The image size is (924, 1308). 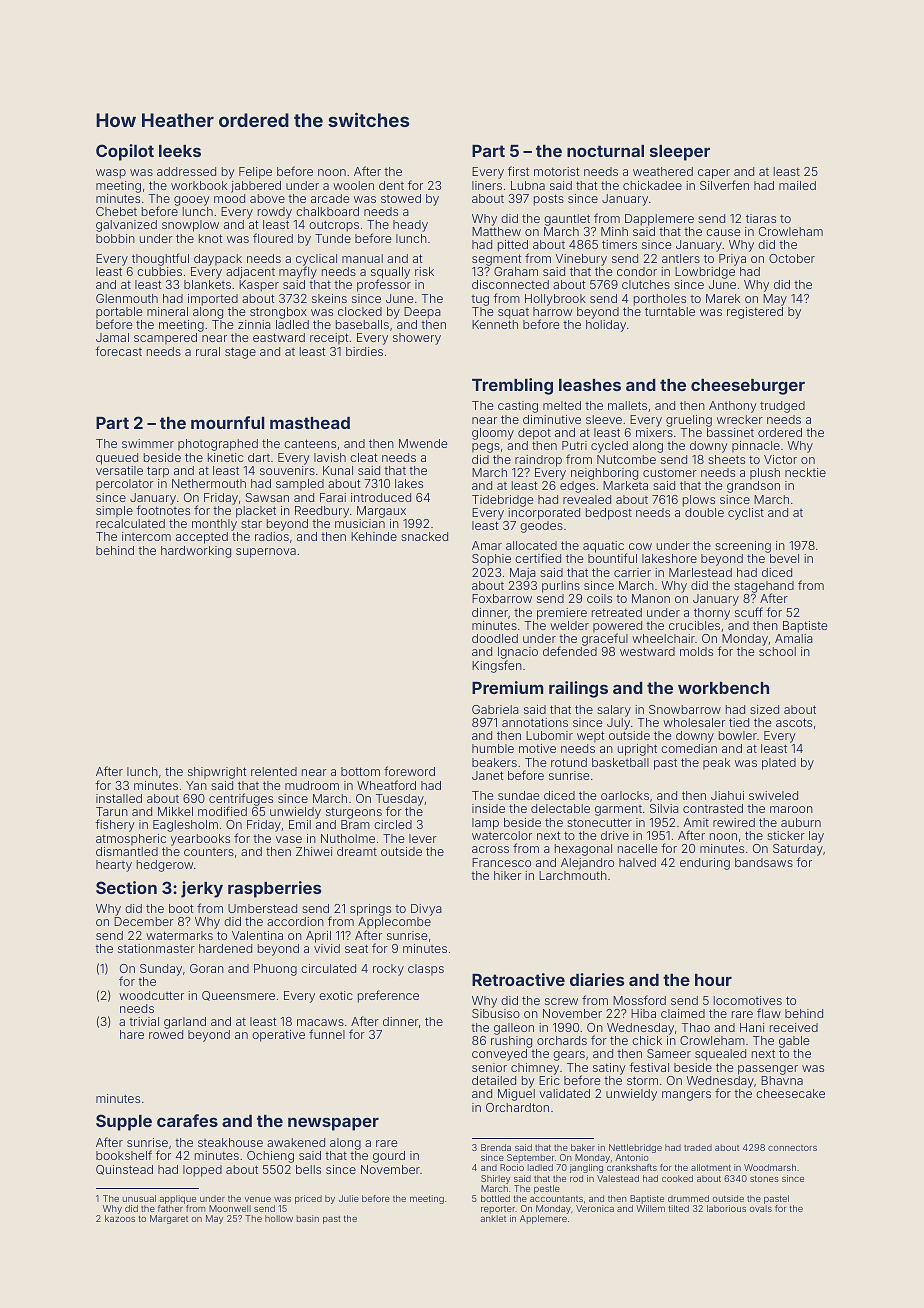 What do you see at coordinates (494, 762) in the screenshot?
I see `beakers` at bounding box center [494, 762].
